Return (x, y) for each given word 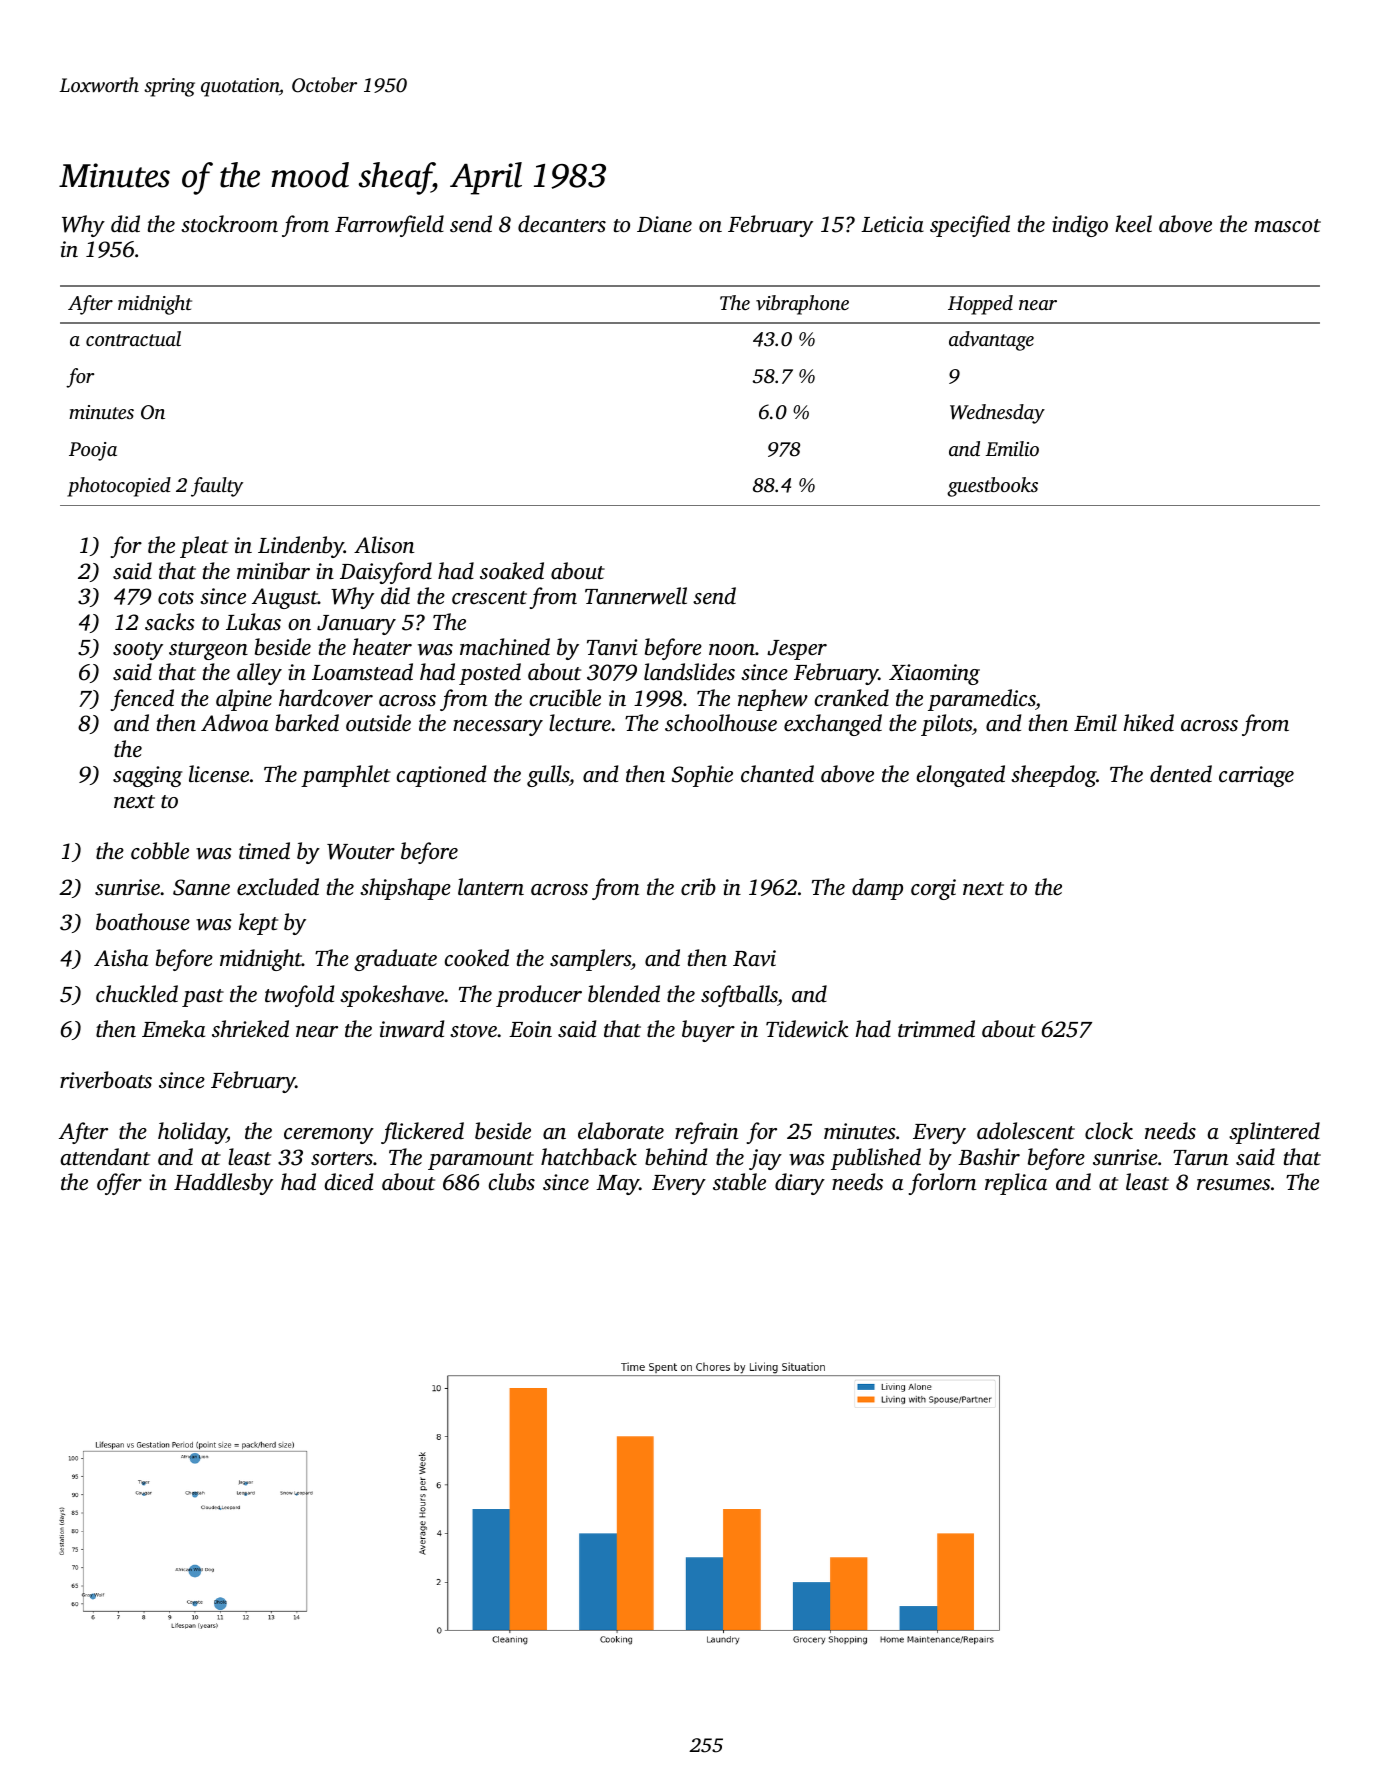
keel (1133, 223)
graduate (395, 960)
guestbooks (992, 487)
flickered (422, 1133)
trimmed (936, 1029)
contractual (133, 338)
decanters (562, 224)
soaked (512, 570)
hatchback (589, 1157)
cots (176, 597)
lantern (491, 886)
